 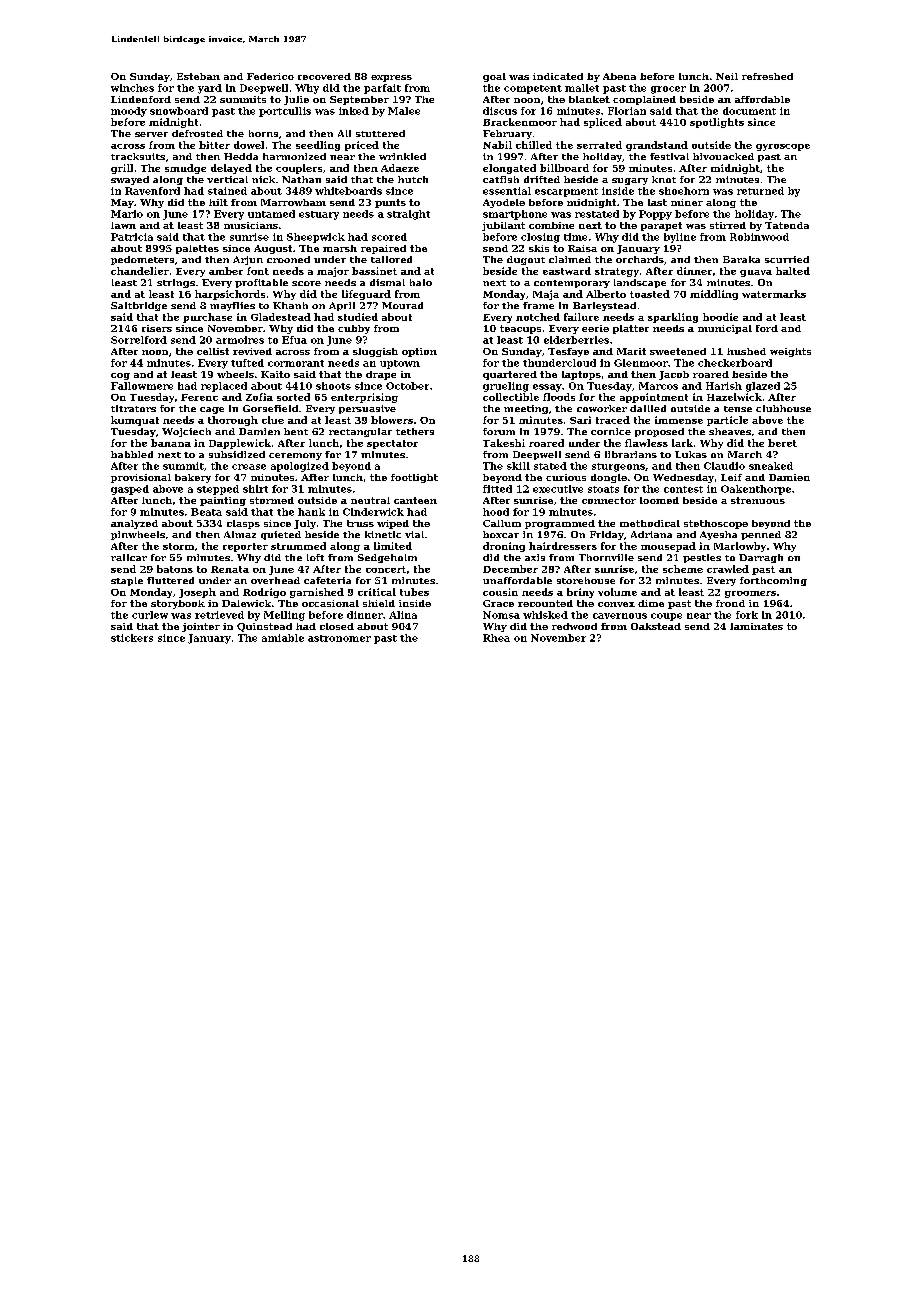 What do you see at coordinates (122, 169) in the document?
I see `grill` at bounding box center [122, 169].
